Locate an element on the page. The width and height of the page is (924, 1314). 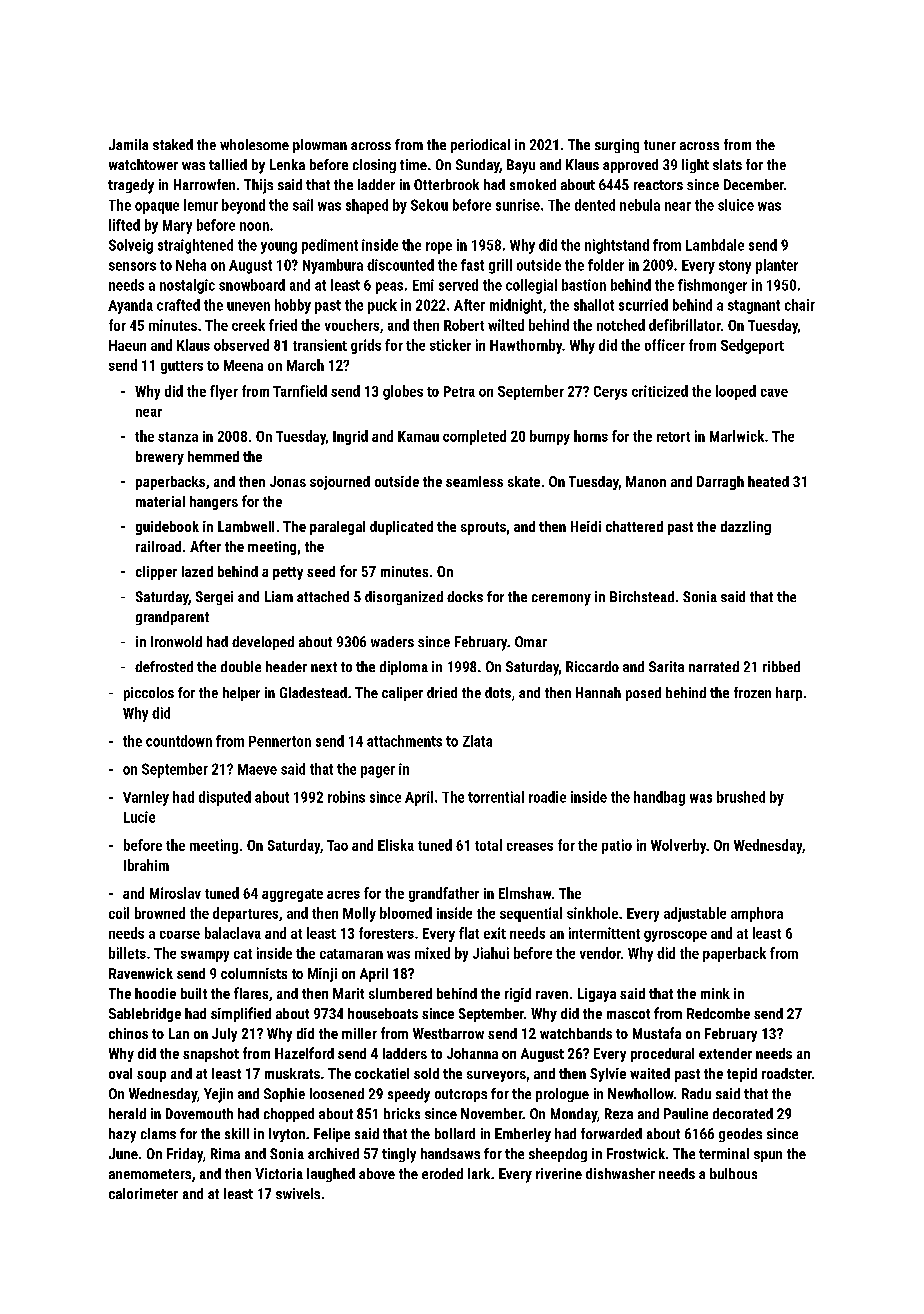
Lambdale is located at coordinates (715, 245).
